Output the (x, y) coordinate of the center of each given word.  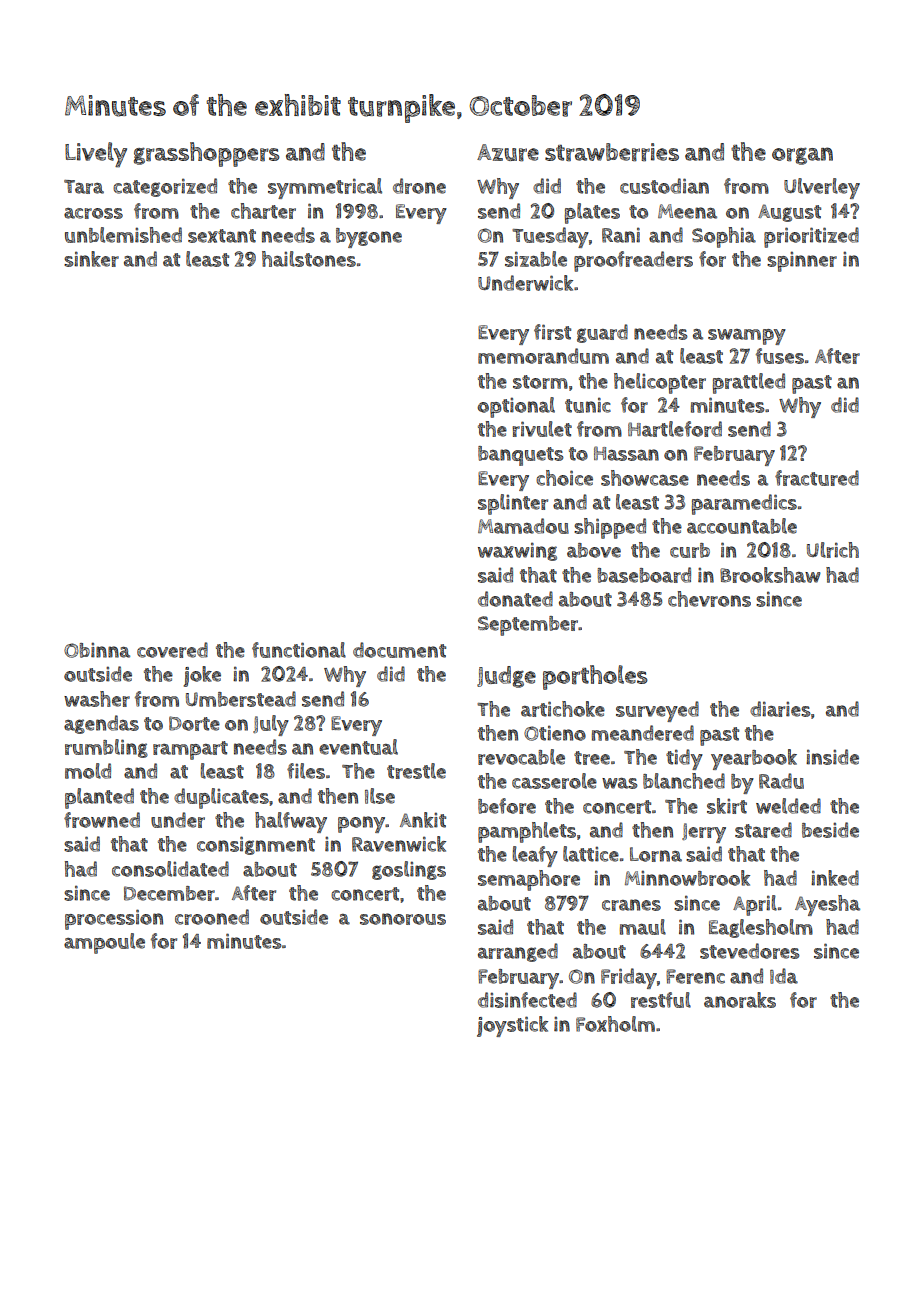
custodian (664, 186)
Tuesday (550, 237)
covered (172, 650)
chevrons (709, 599)
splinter (513, 504)
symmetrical (325, 188)
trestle (416, 771)
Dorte (194, 723)
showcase (645, 478)
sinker (91, 259)
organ (802, 156)
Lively (96, 155)
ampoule (104, 943)
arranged (518, 952)
